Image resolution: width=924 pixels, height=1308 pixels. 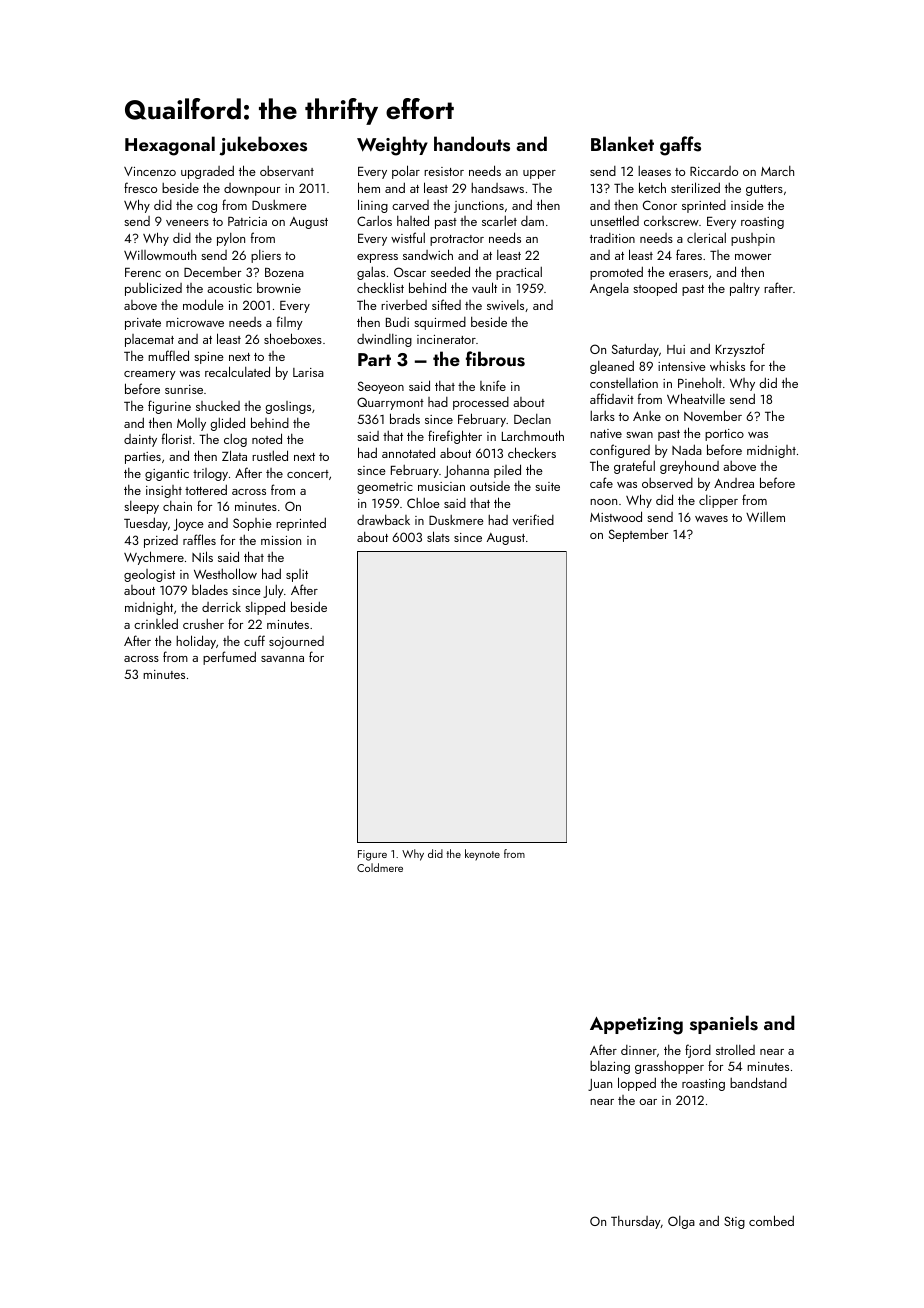 I want to click on holiday, so click(x=196, y=642).
